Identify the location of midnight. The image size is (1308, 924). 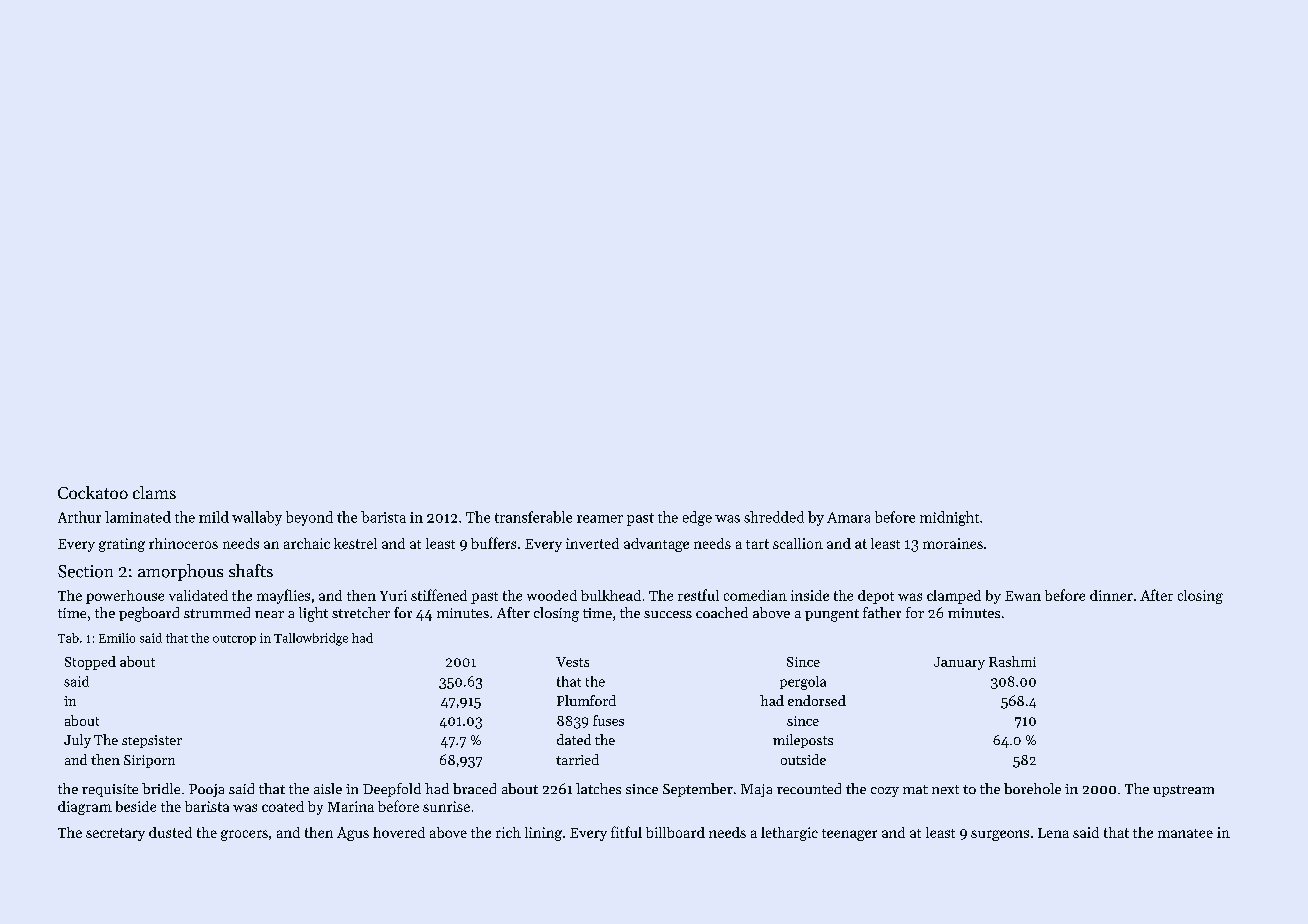
(949, 518).
